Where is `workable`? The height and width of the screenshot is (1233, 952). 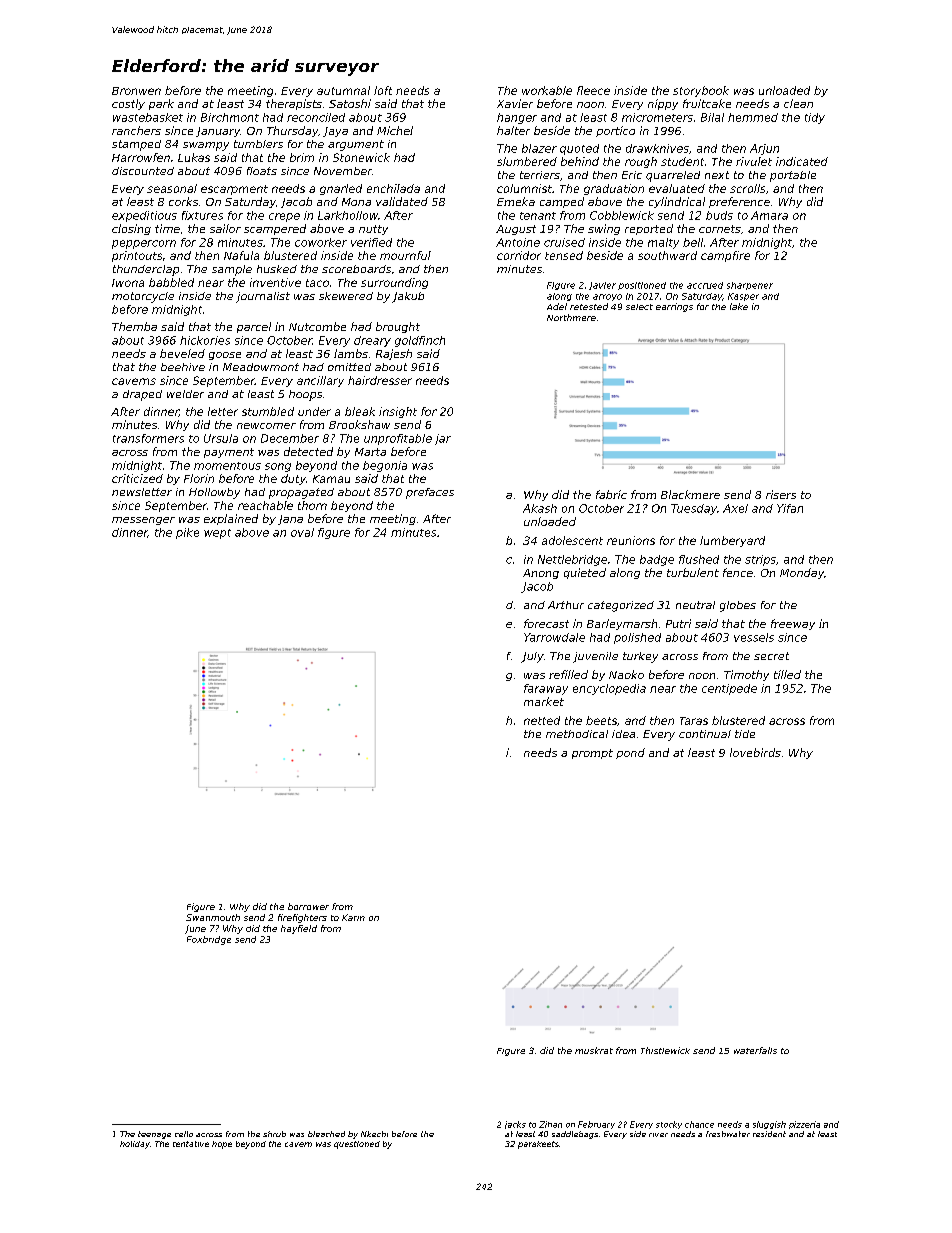 workable is located at coordinates (547, 90).
